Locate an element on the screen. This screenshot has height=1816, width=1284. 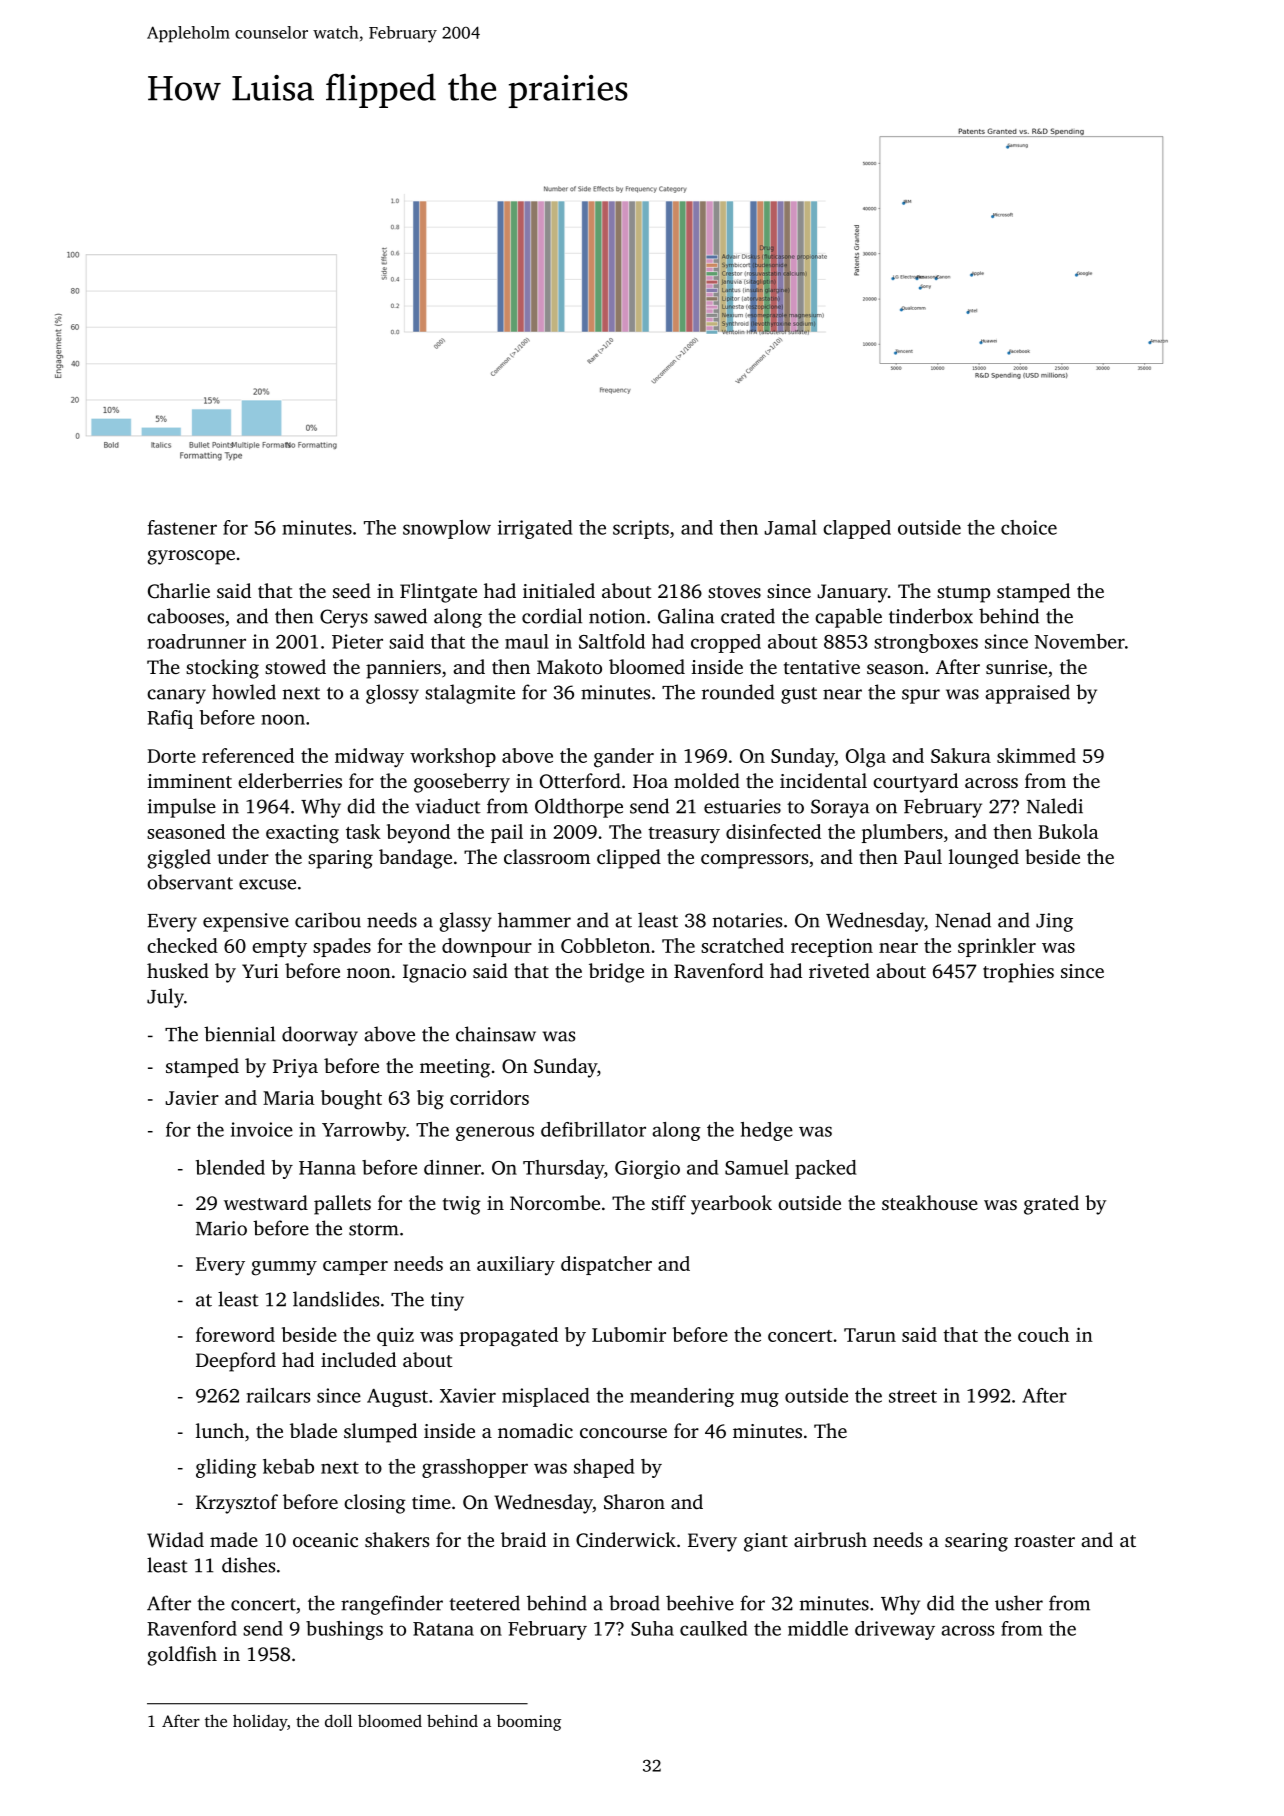
gyroscope is located at coordinates (191, 557).
